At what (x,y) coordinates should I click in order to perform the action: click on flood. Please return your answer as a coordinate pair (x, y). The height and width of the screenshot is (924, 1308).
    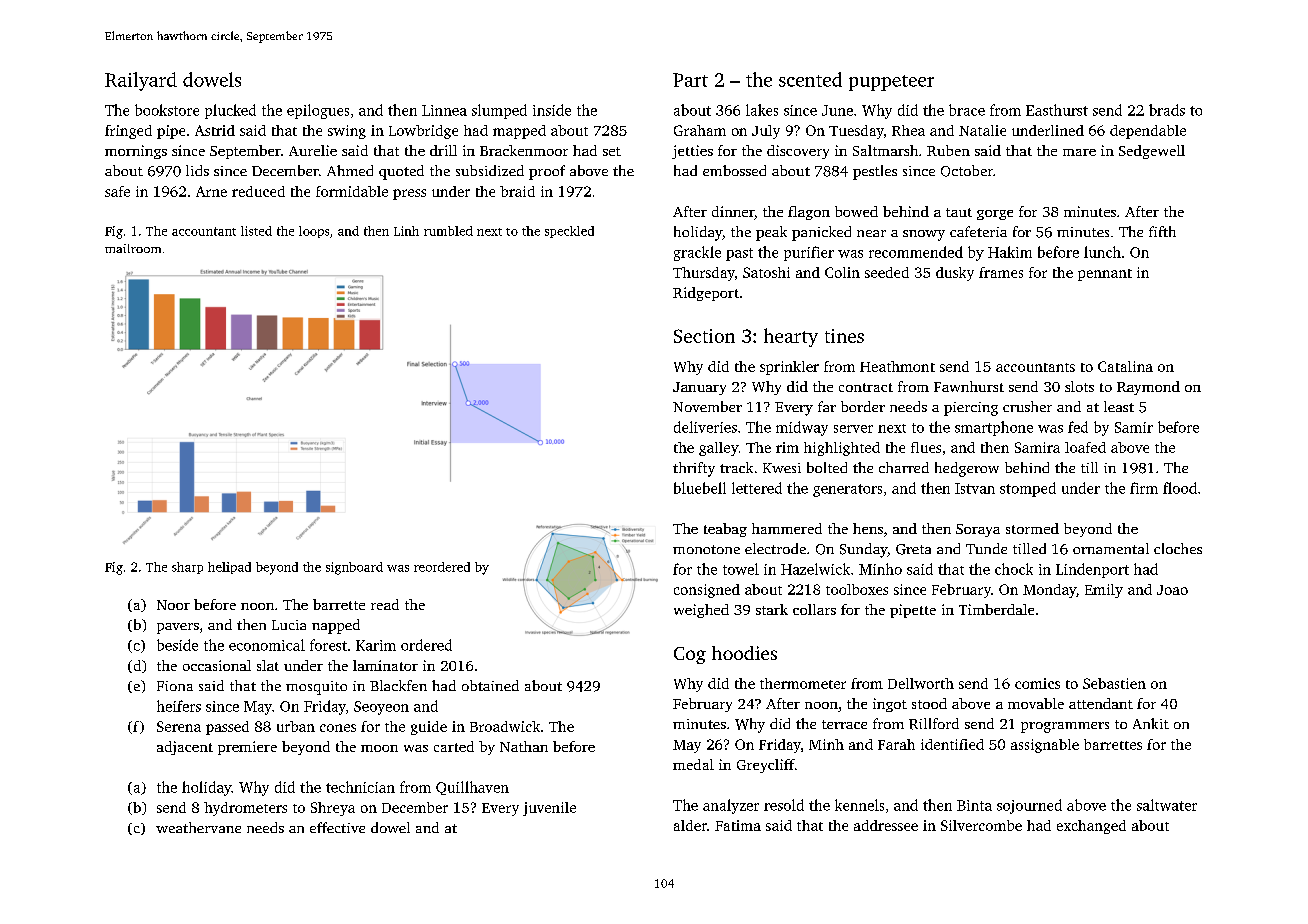
    Looking at the image, I should click on (1180, 488).
